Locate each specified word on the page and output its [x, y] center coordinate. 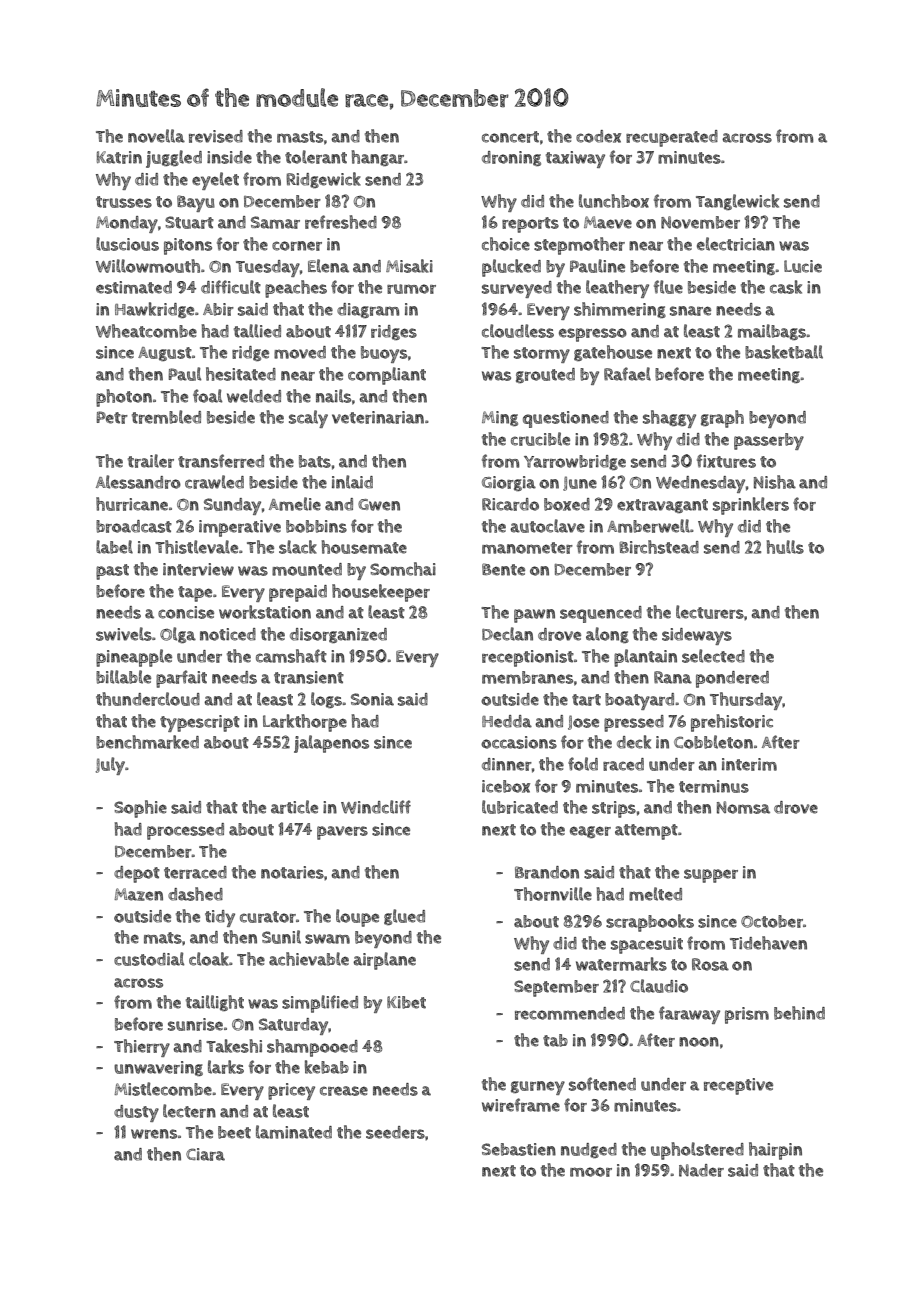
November [700, 222]
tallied [257, 331]
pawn [534, 616]
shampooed [312, 1048]
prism [747, 1015]
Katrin [119, 157]
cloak [209, 959]
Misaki [409, 266]
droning [511, 158]
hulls [785, 547]
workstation [265, 612]
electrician [736, 244]
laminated [294, 1132]
